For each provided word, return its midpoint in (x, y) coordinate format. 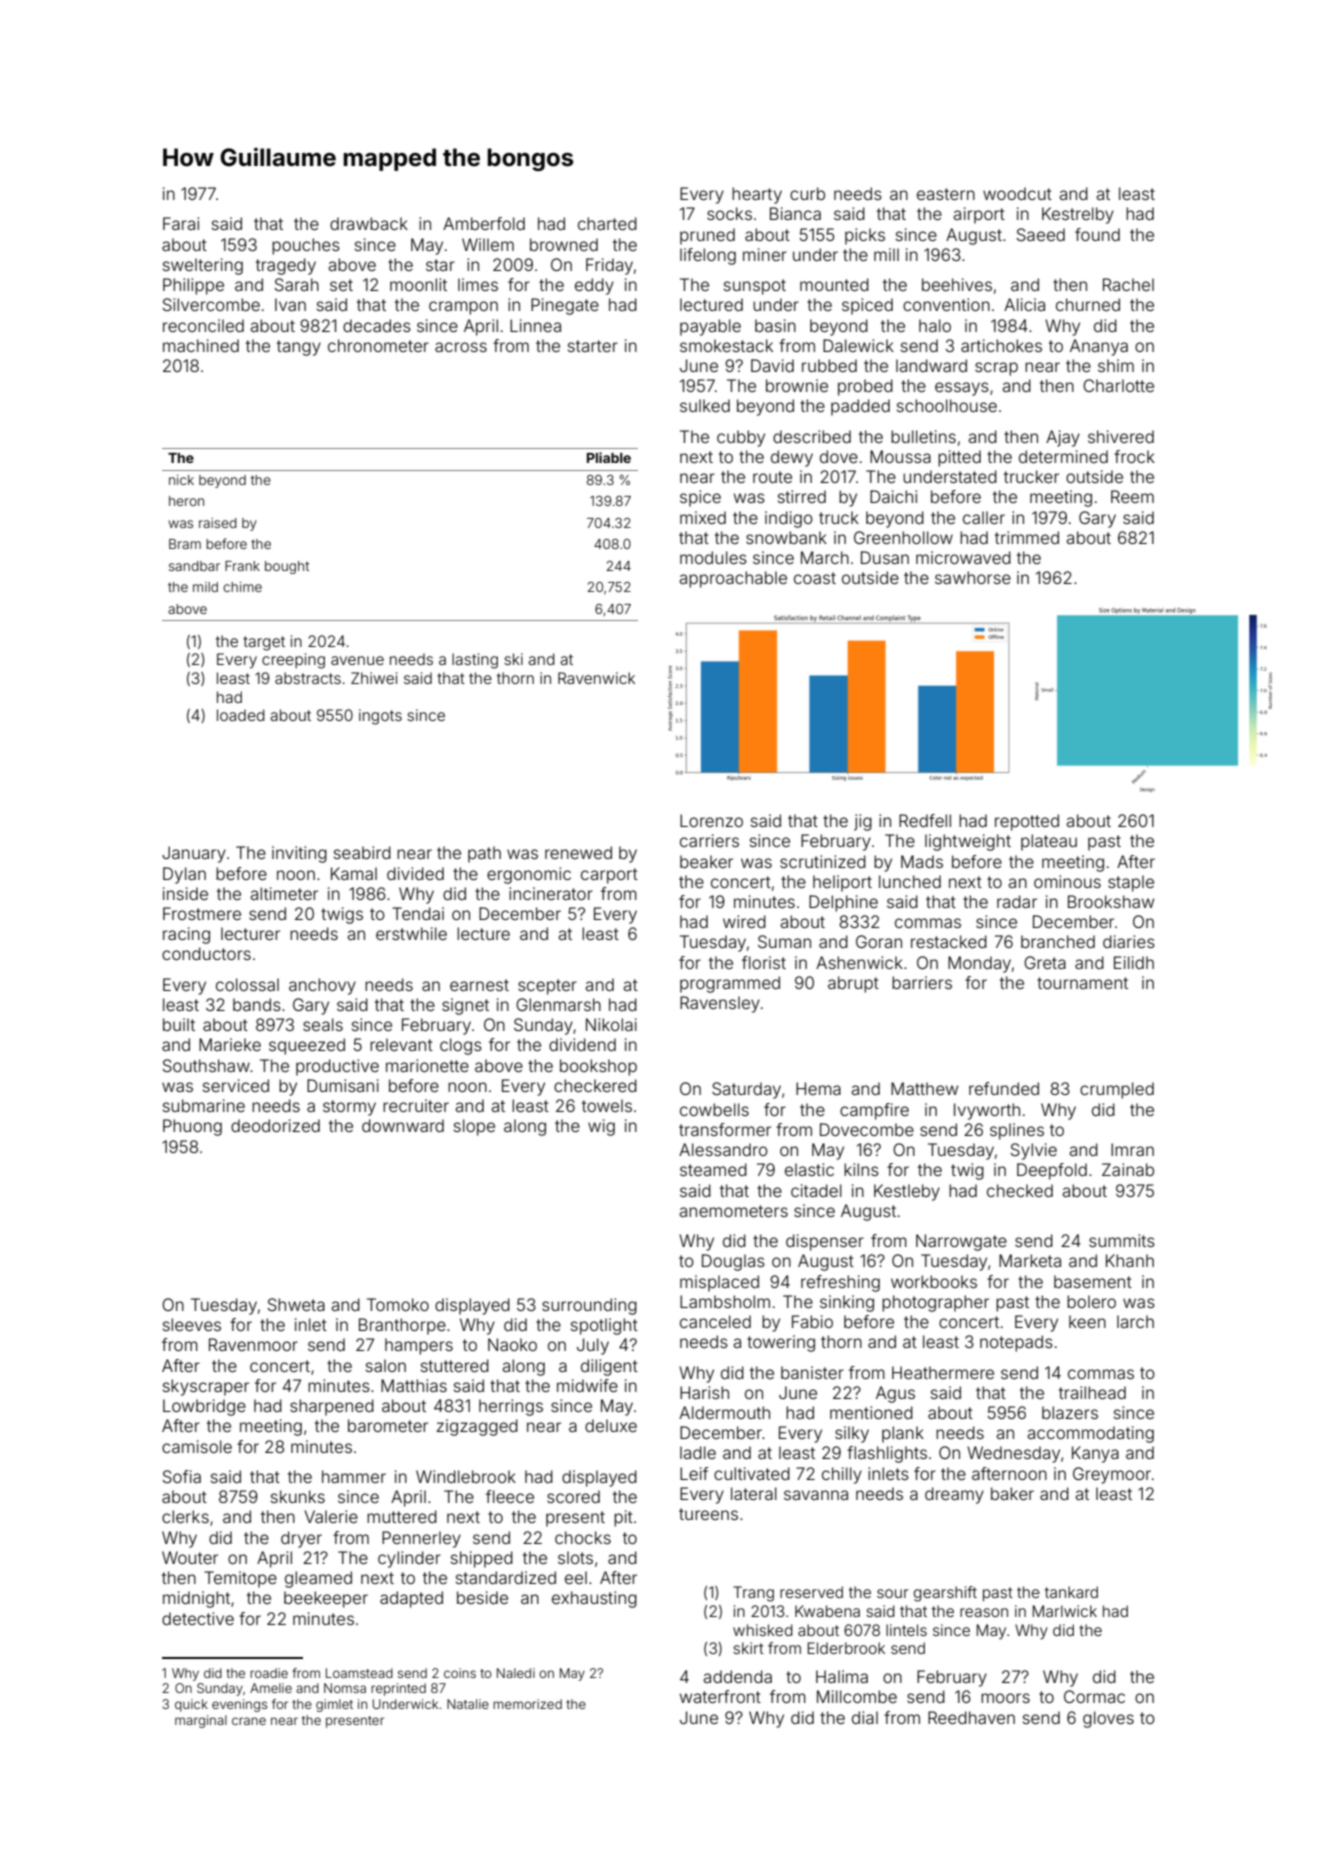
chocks (583, 1537)
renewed (578, 852)
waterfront (720, 1696)
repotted (1027, 822)
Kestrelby (1078, 215)
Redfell (925, 820)
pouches (306, 246)
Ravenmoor (253, 1344)
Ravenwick (596, 678)
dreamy (954, 1495)
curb (807, 193)
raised (218, 523)
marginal (201, 1721)
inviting (299, 854)
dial (865, 1717)
